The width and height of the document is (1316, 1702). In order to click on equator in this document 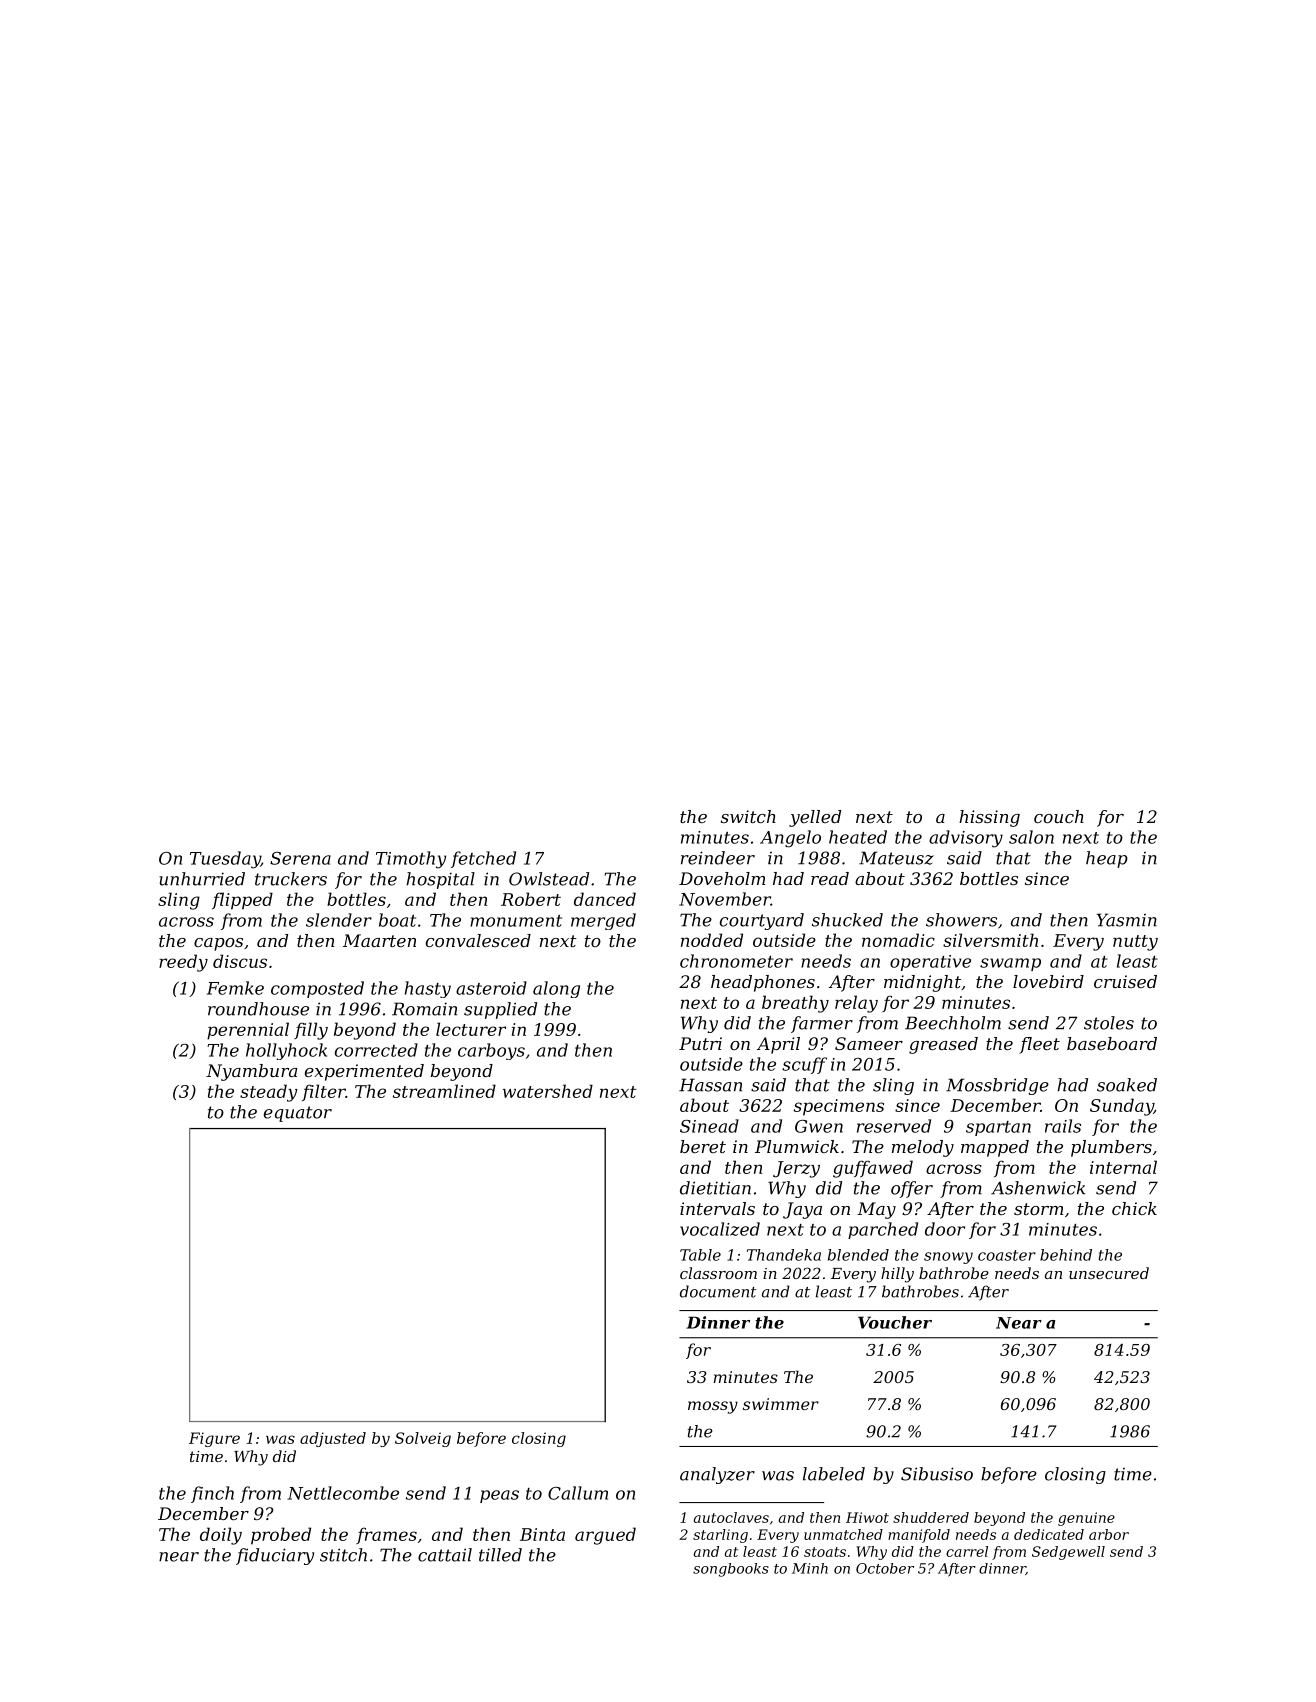, I will do `click(298, 1114)`.
